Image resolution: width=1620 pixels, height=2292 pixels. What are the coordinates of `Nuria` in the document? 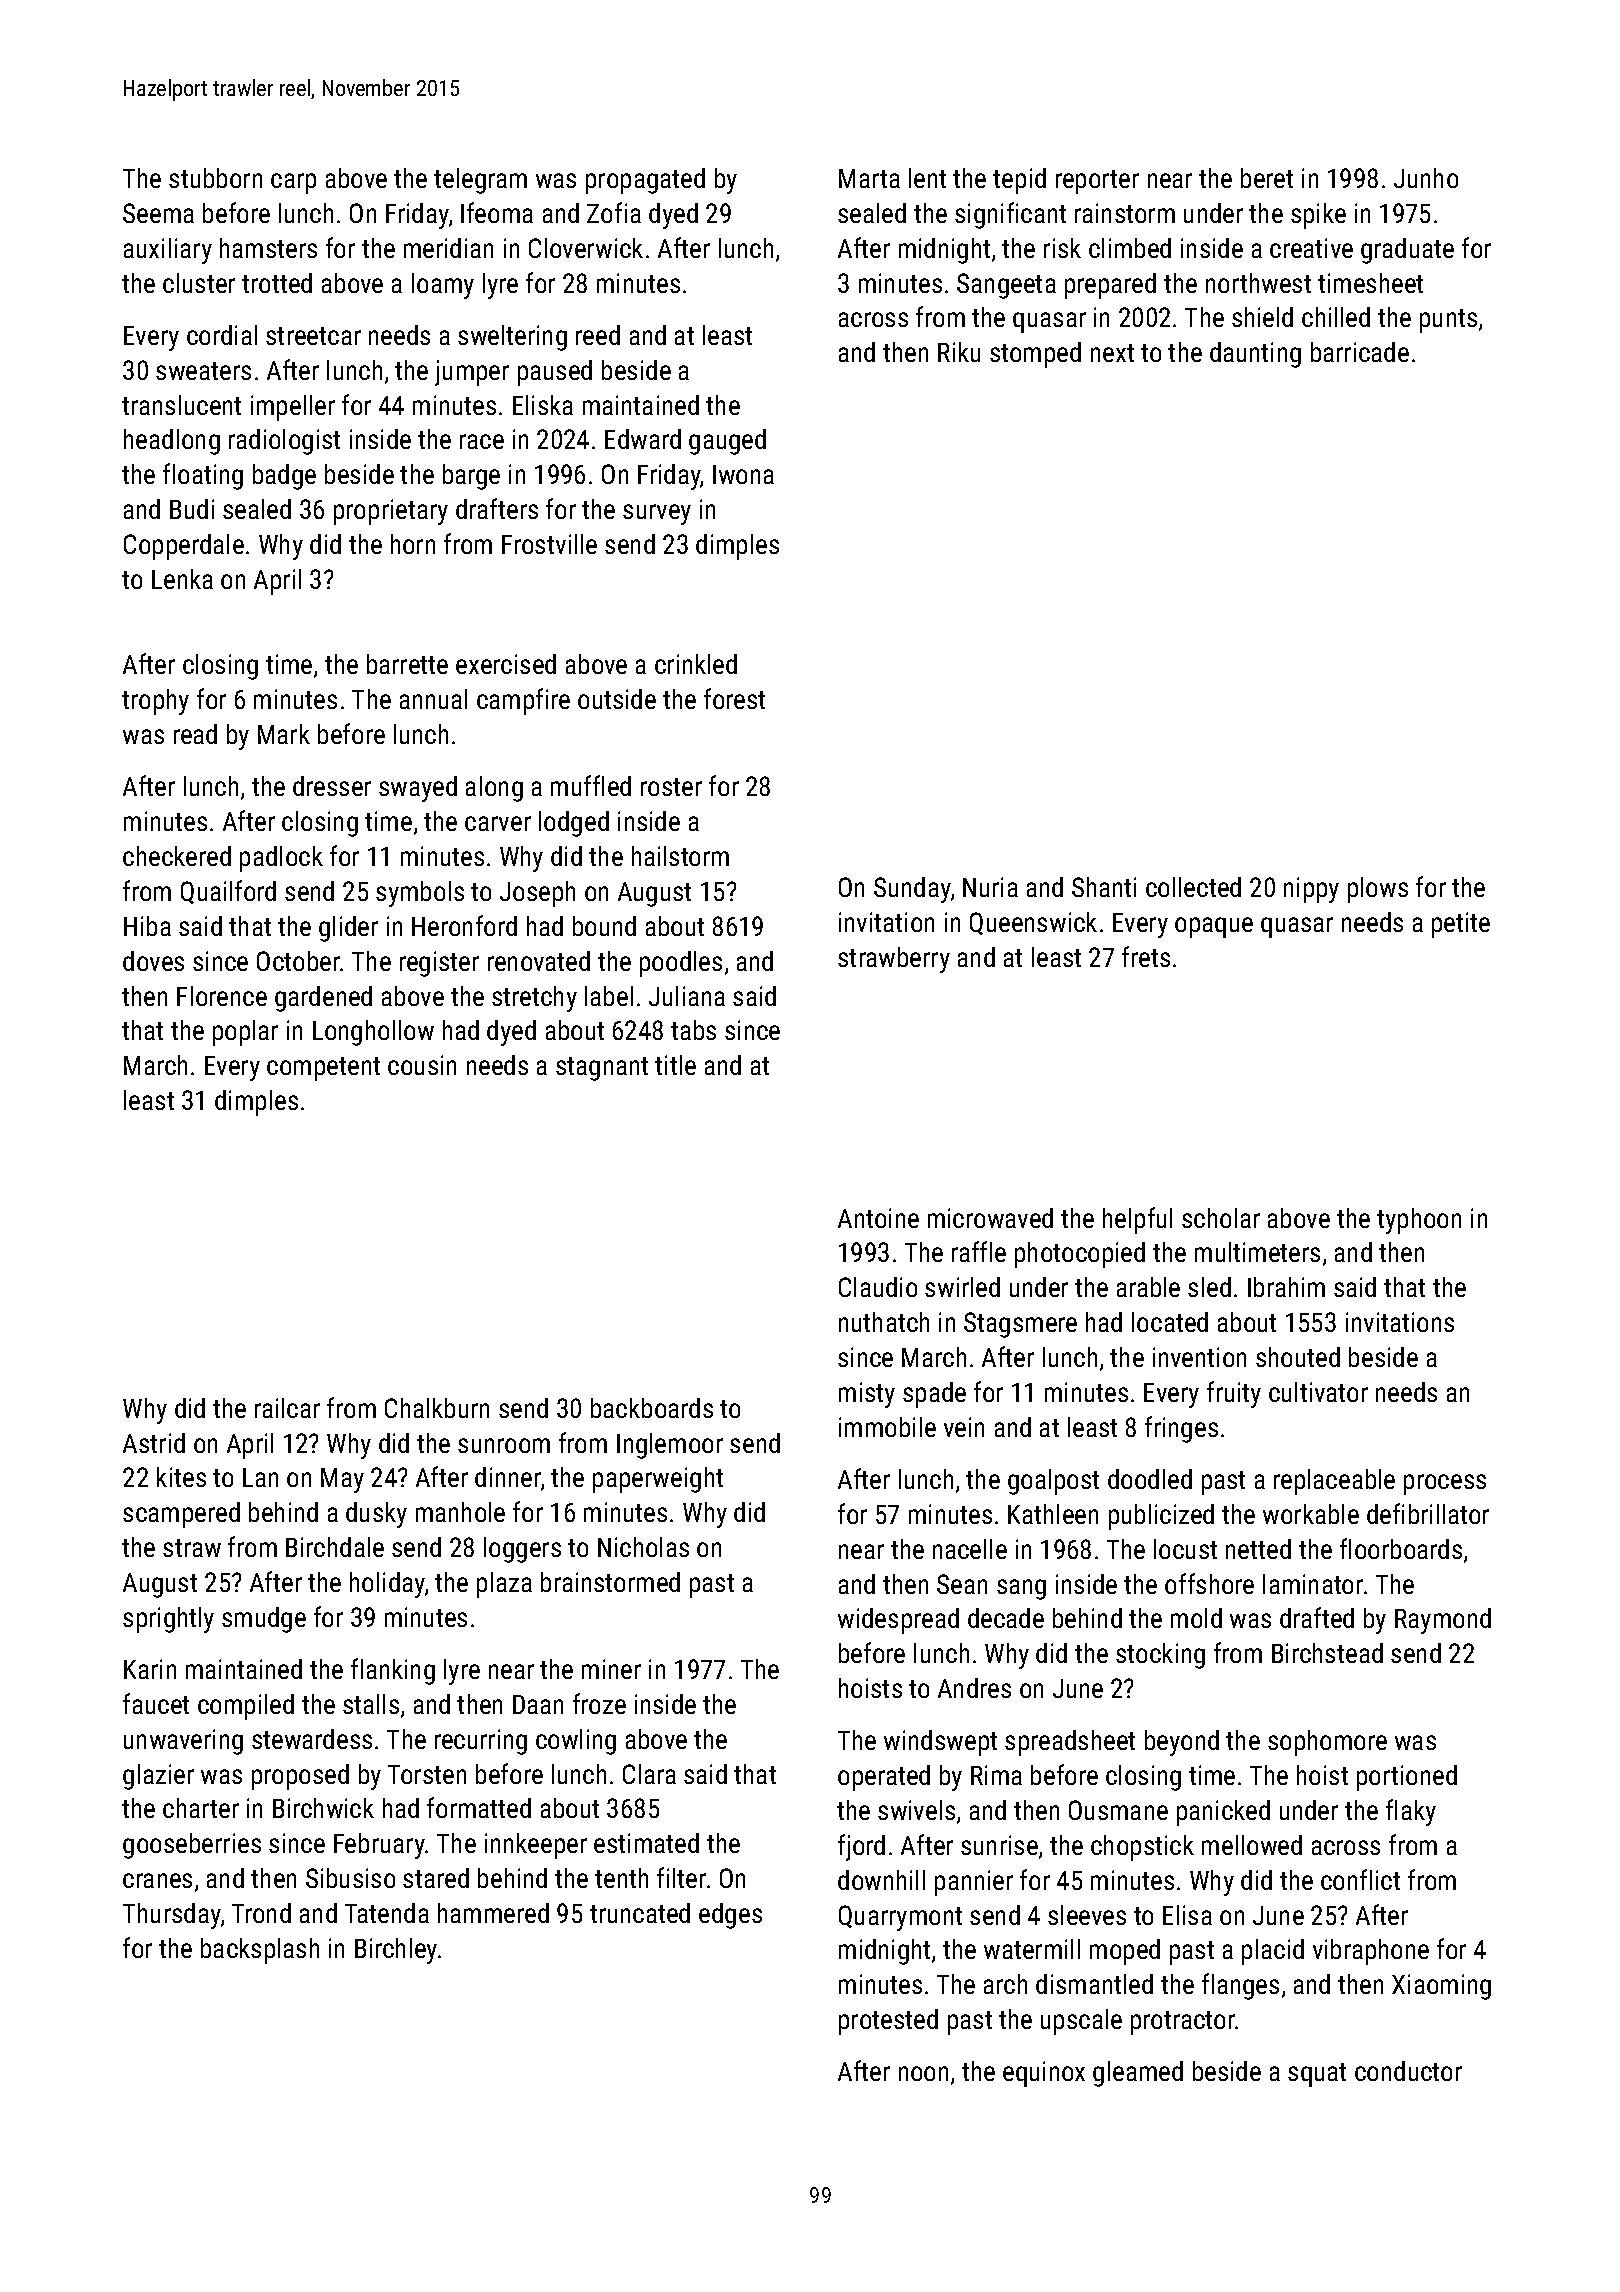 It's located at (990, 887).
